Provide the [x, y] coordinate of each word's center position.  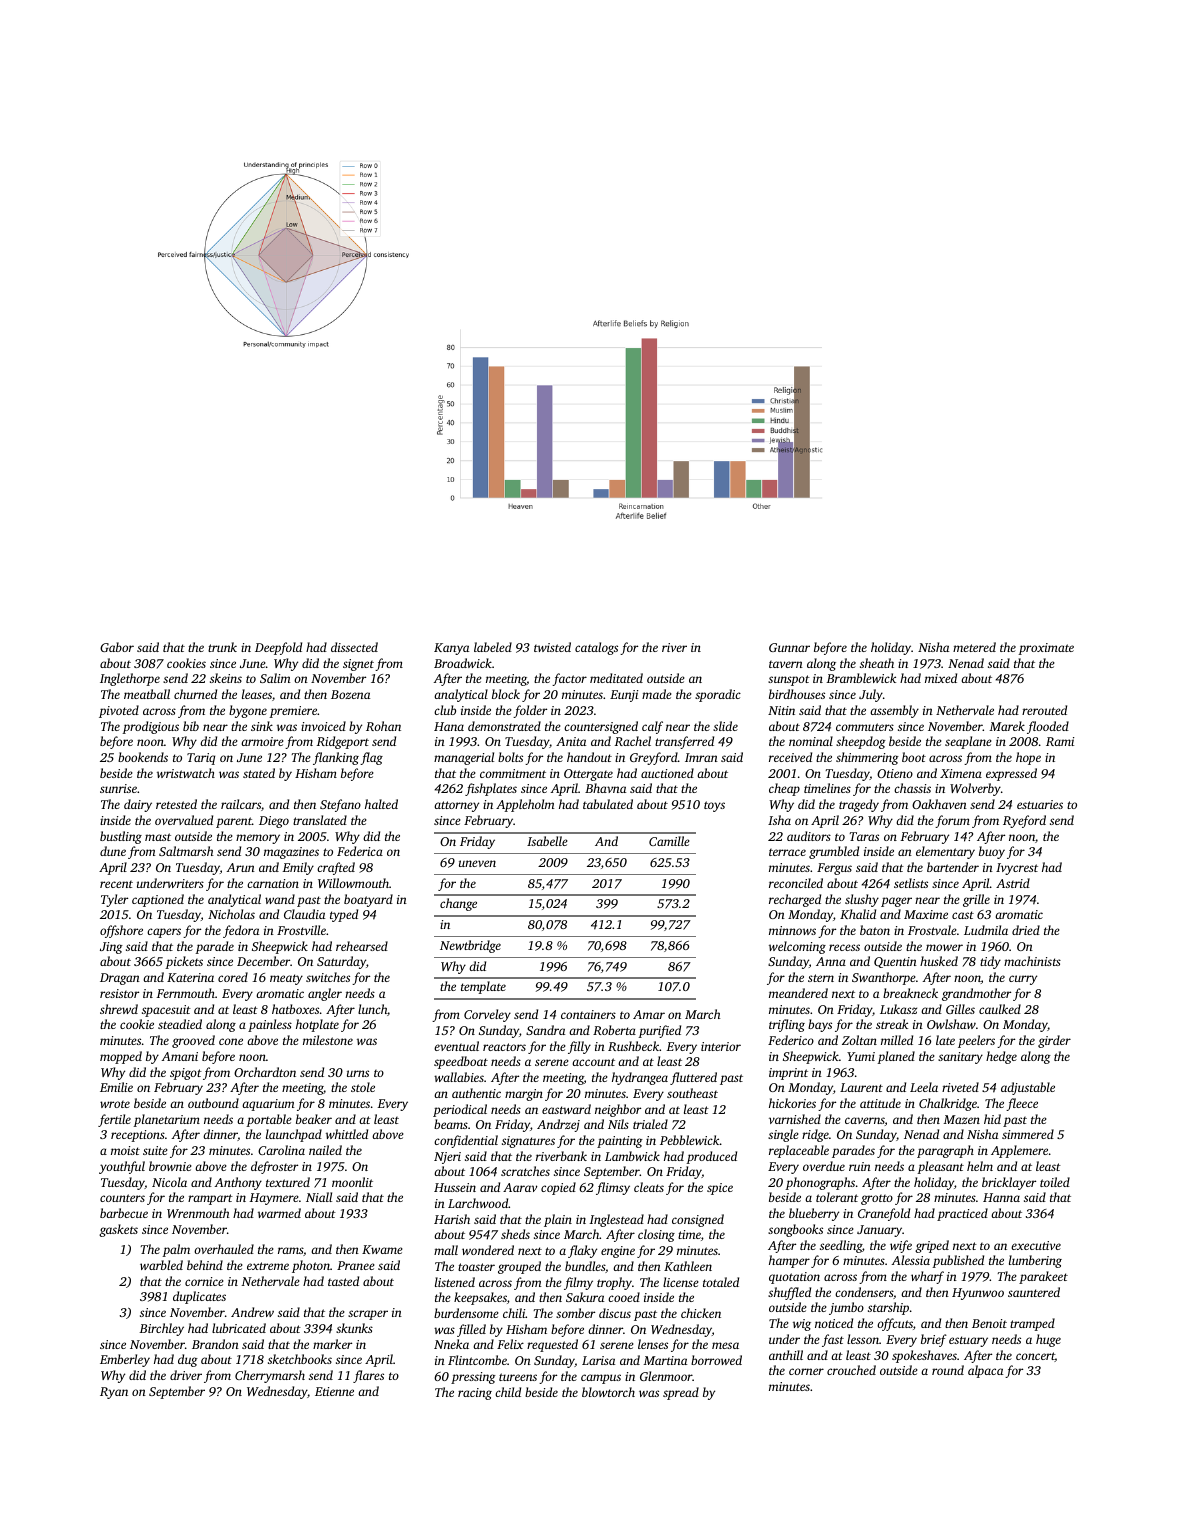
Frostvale [932, 930]
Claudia [304, 914]
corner [806, 1371]
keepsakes [480, 1298]
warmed [279, 1213]
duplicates [199, 1297]
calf [652, 727]
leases [257, 694]
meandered [798, 993]
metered [974, 647]
